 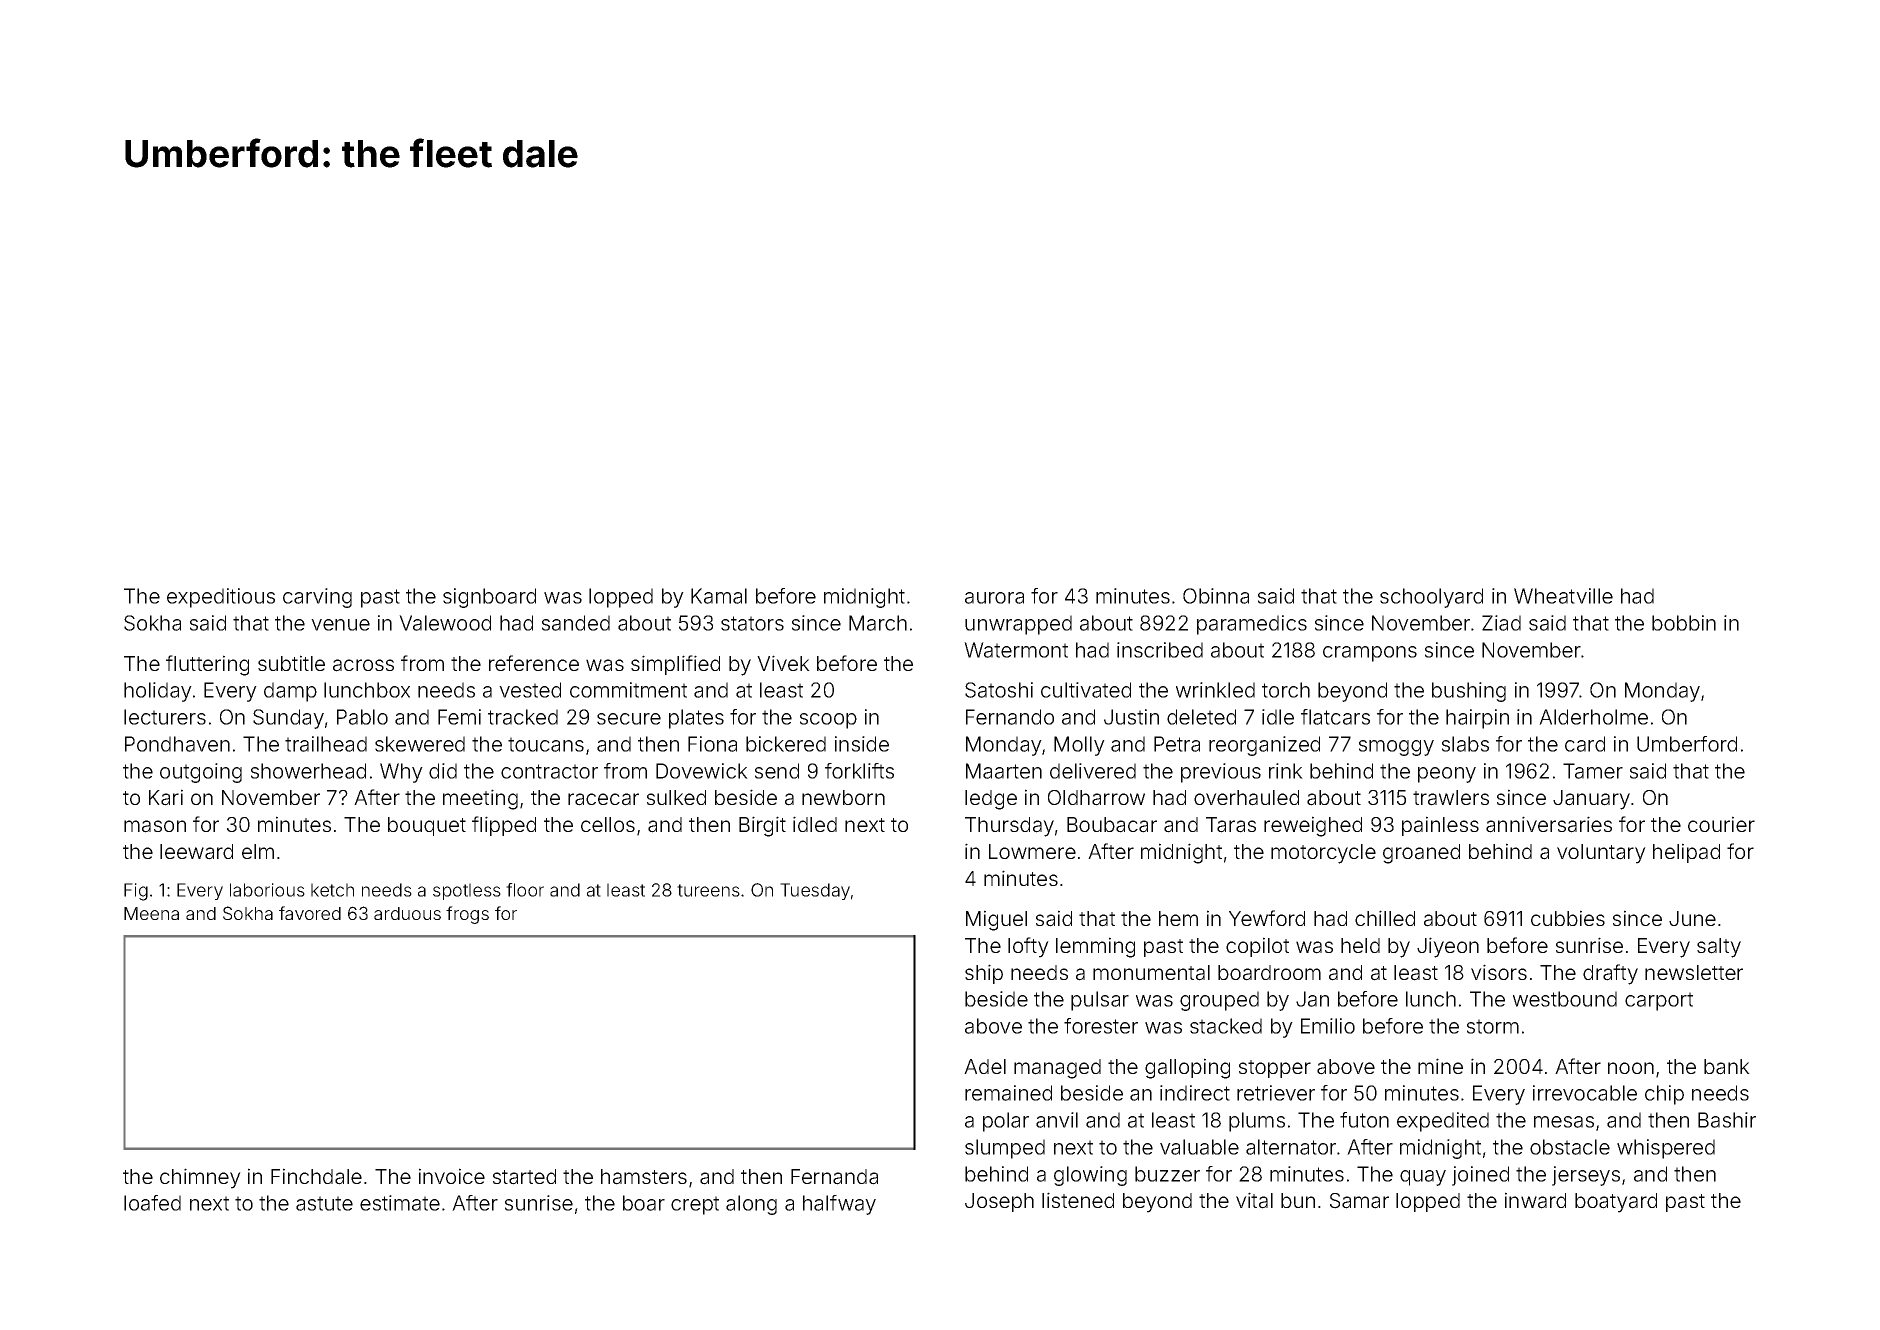 What do you see at coordinates (719, 596) in the screenshot?
I see `Kamal` at bounding box center [719, 596].
